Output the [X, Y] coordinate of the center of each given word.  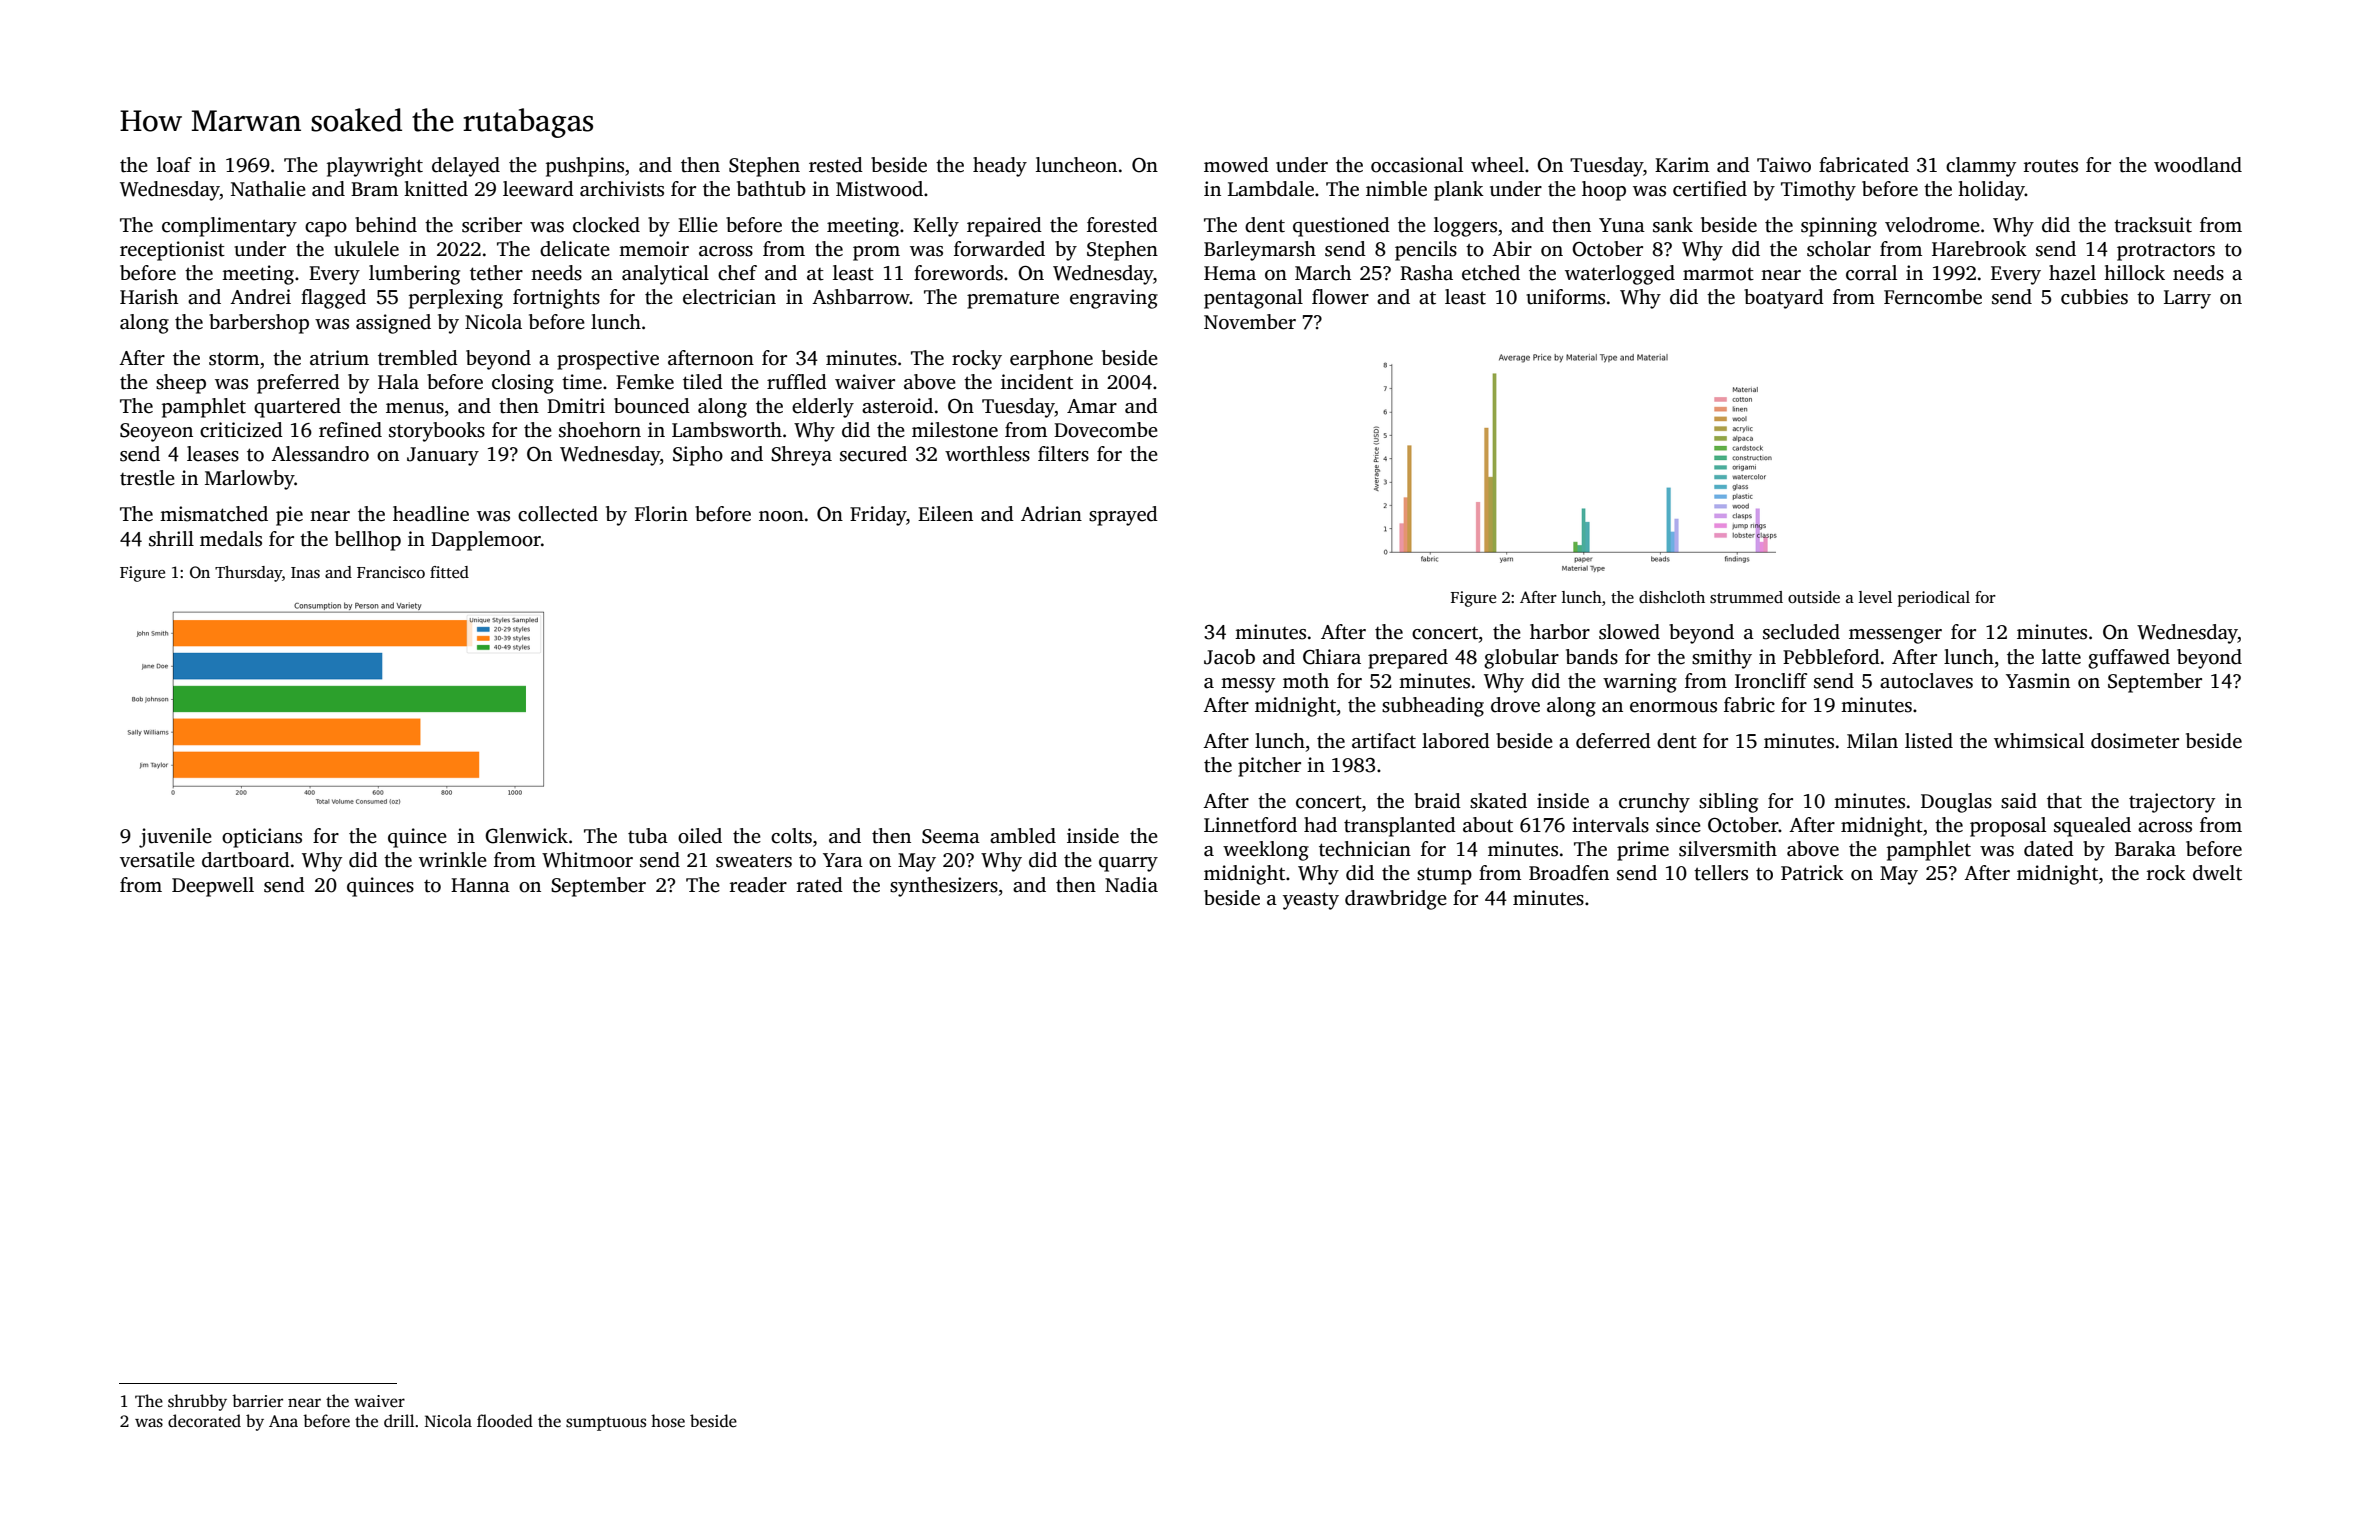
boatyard [1784, 299]
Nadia [1131, 885]
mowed [1236, 165]
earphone [1051, 360]
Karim [1682, 165]
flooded [505, 1421]
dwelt [2217, 873]
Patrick [1812, 873]
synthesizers [944, 887]
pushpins [585, 167]
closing [523, 384]
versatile [157, 860]
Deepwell [213, 887]
